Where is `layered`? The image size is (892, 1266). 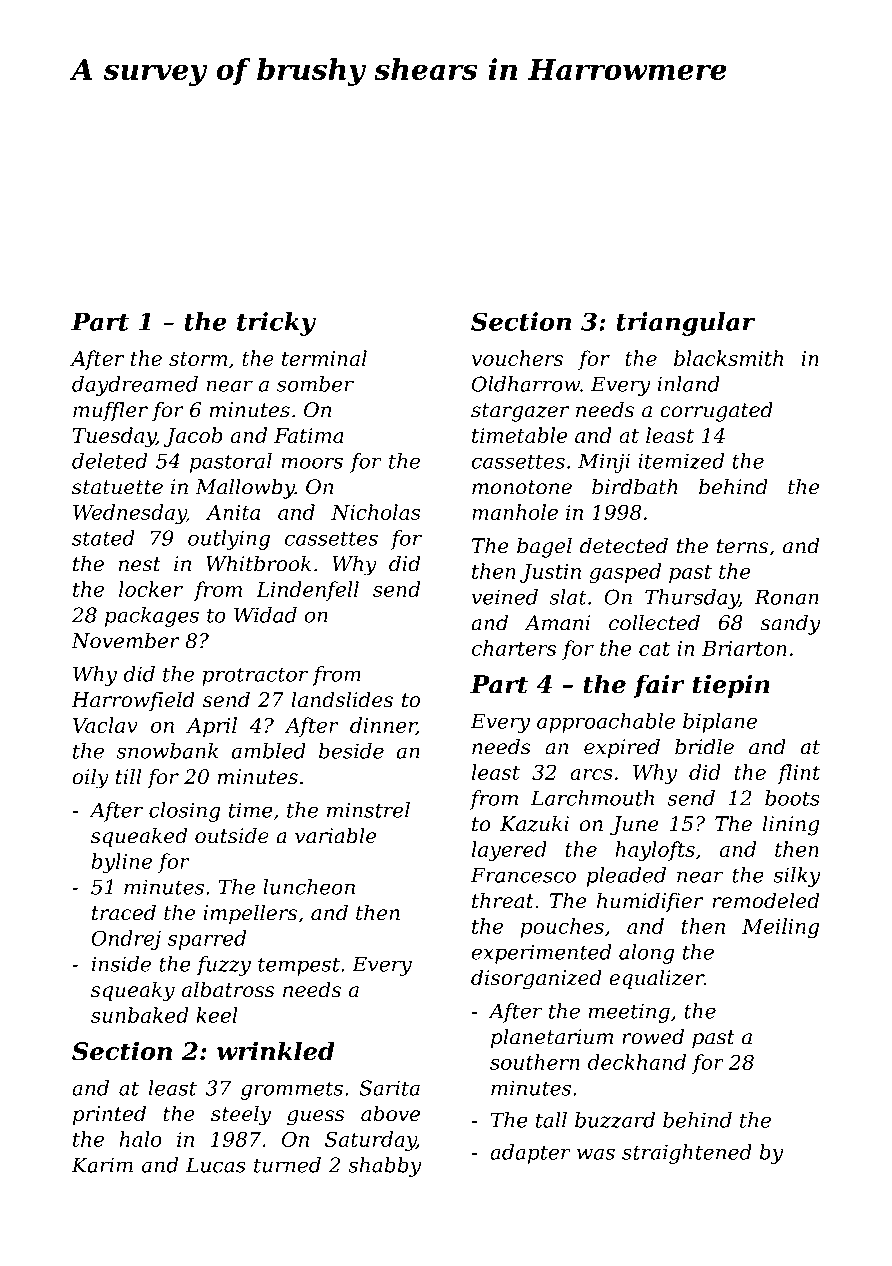
layered is located at coordinates (509, 851).
